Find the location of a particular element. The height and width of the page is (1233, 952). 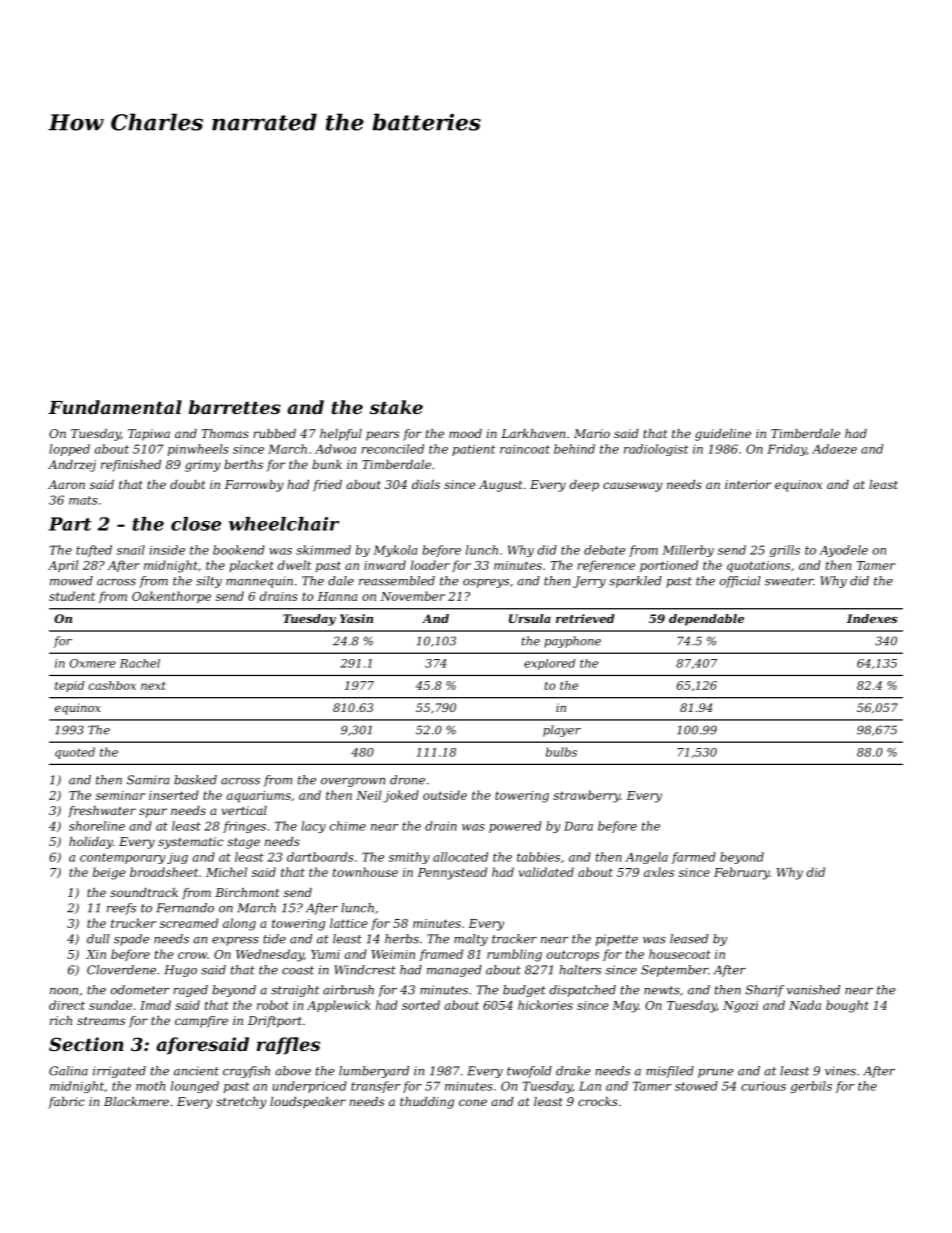

dependable is located at coordinates (706, 620).
